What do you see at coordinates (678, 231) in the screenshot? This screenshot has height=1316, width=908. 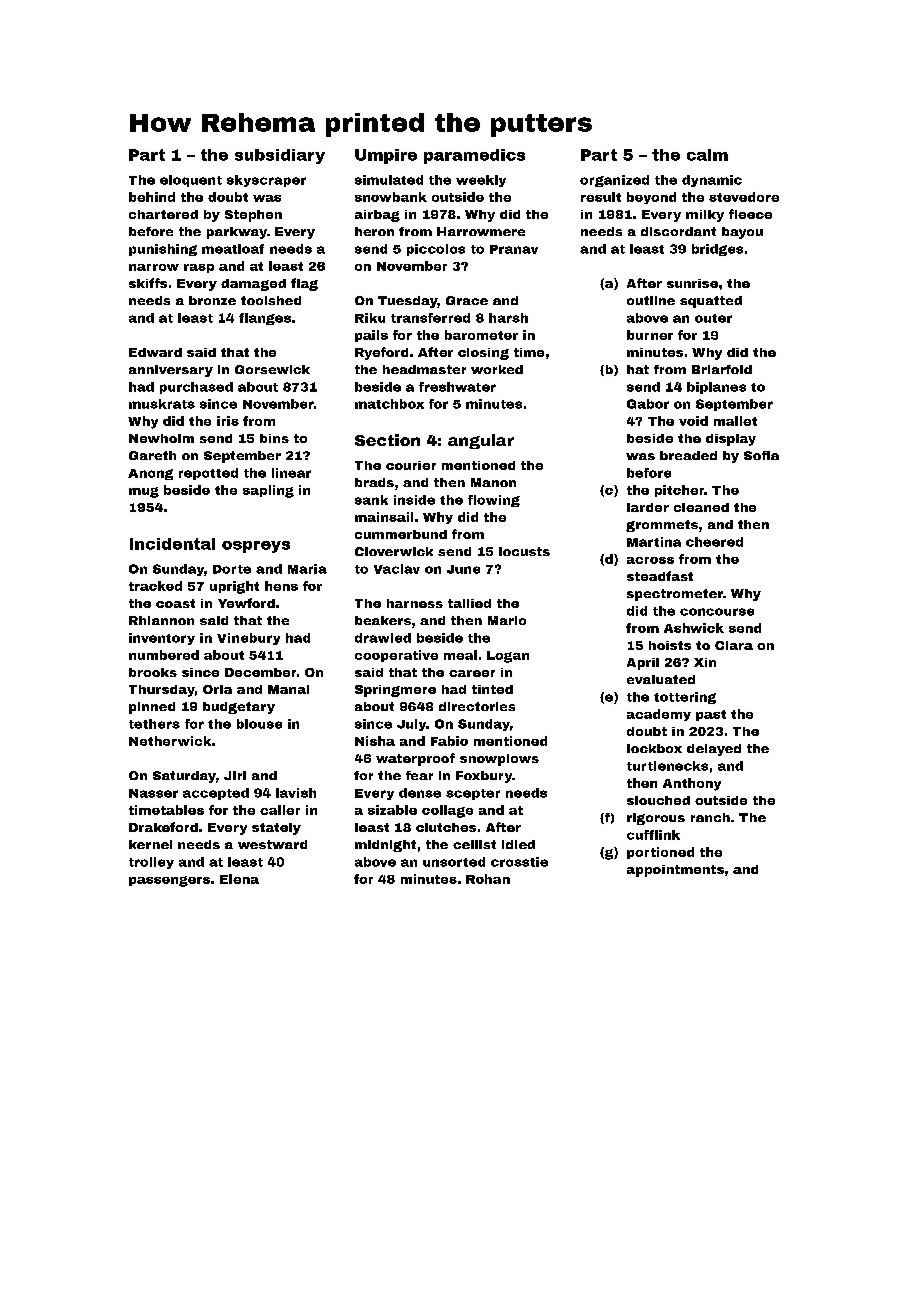 I see `discordant` at bounding box center [678, 231].
